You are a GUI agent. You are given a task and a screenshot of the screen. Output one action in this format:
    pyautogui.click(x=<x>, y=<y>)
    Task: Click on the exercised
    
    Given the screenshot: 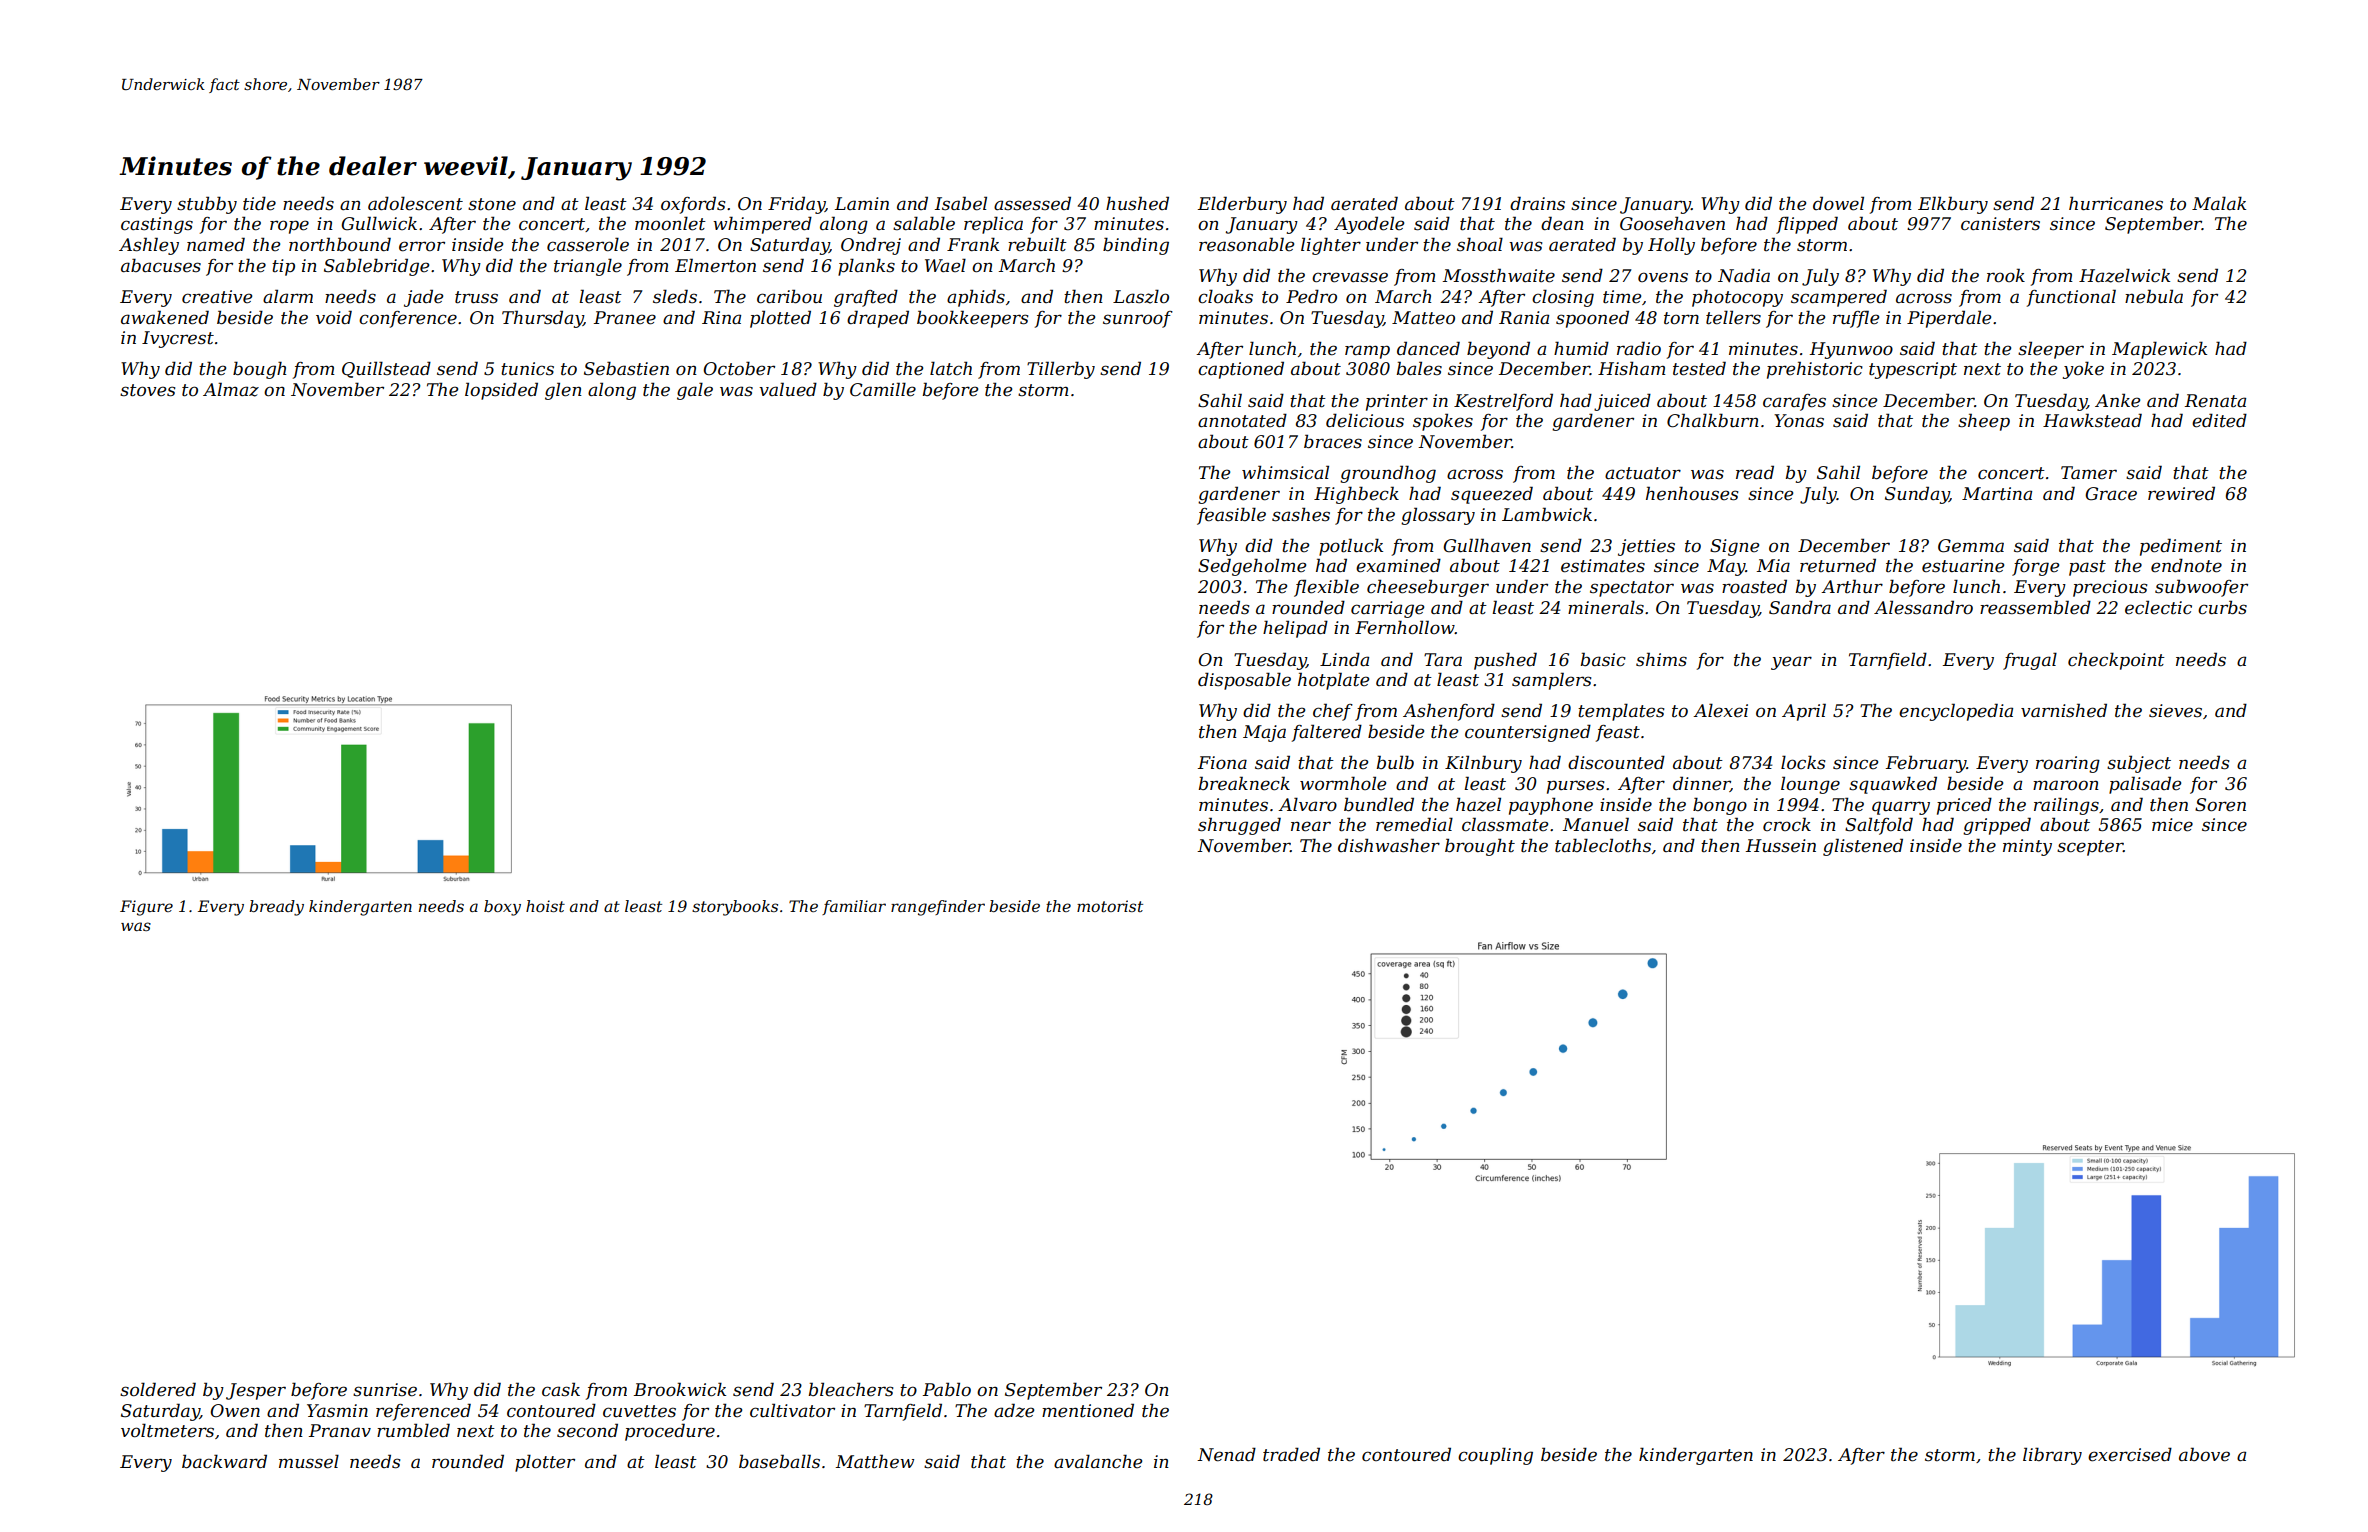 What is the action you would take?
    pyautogui.click(x=2130, y=1454)
